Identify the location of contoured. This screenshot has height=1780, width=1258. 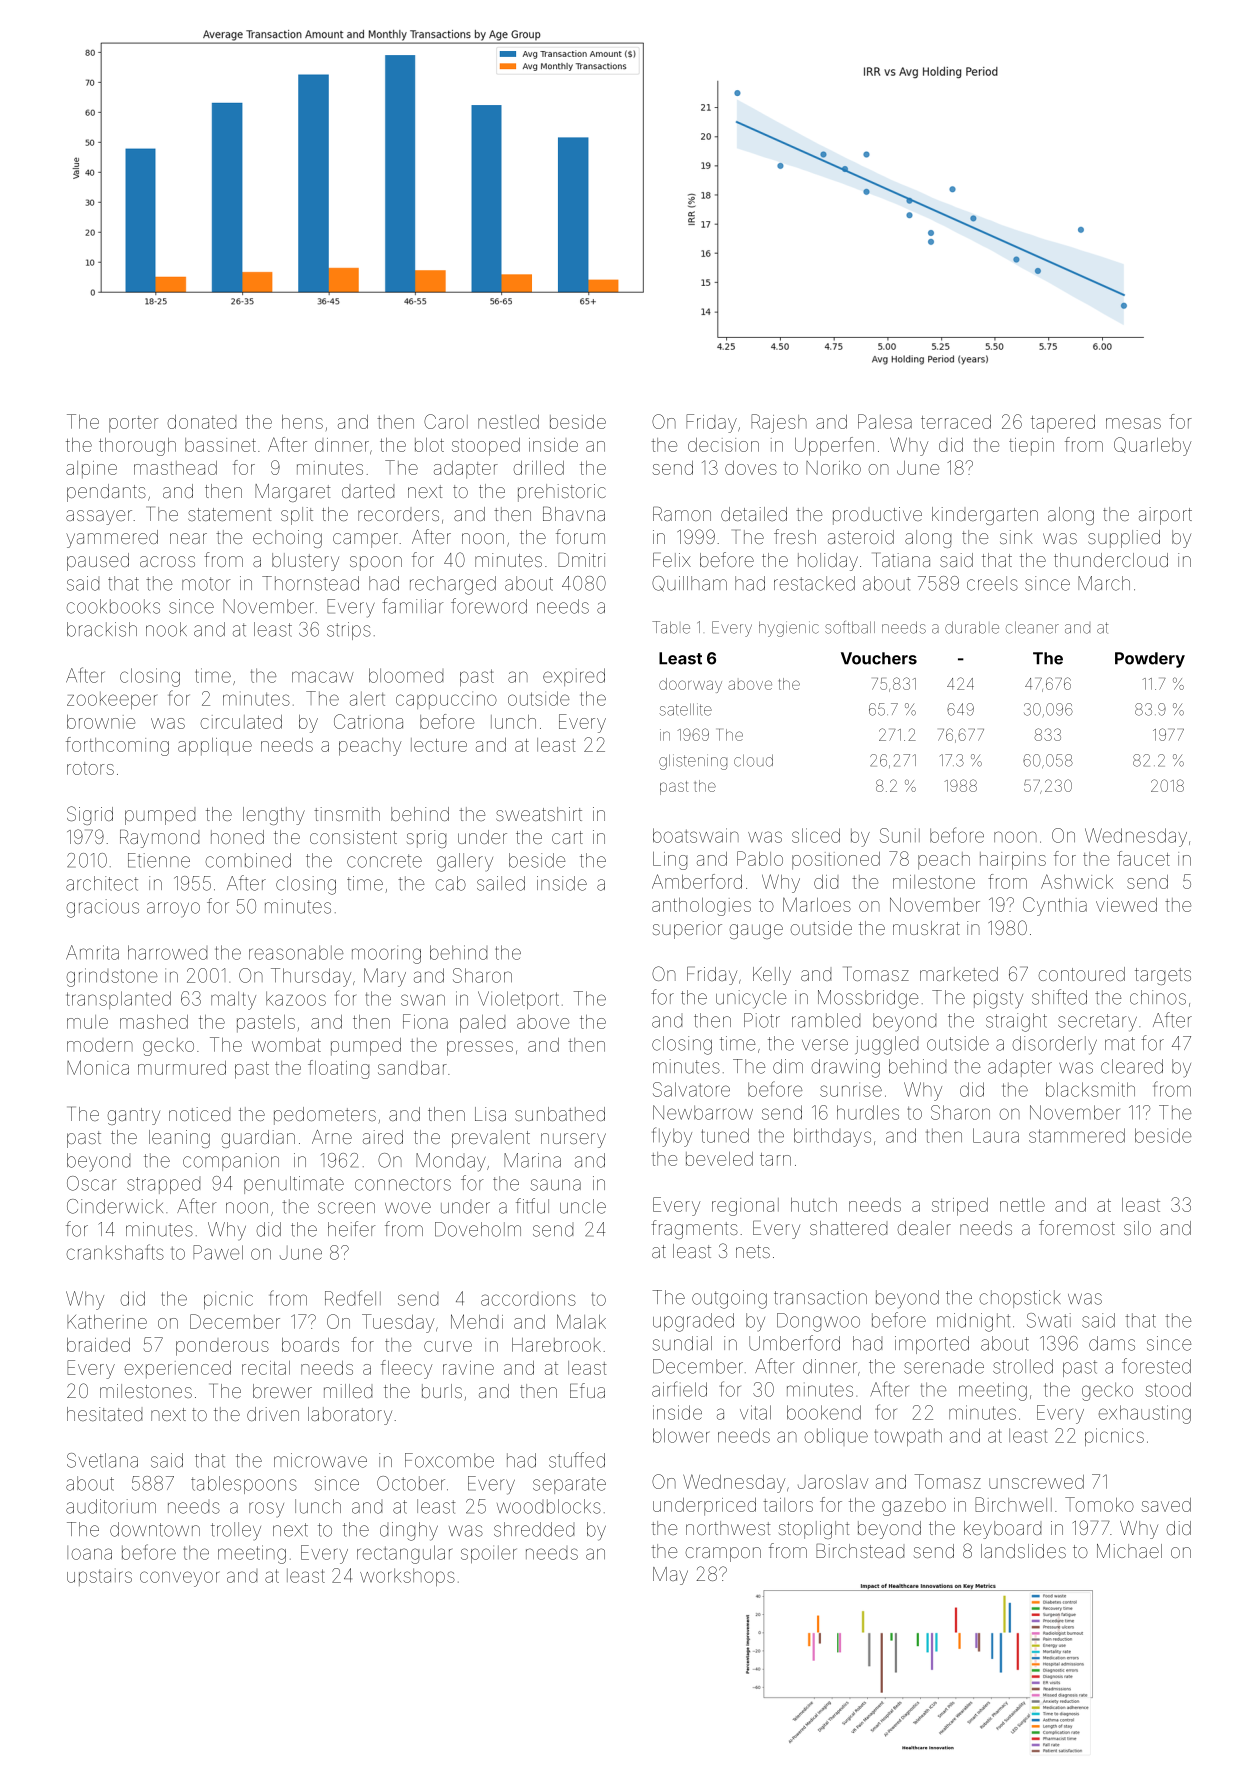
(1081, 974).
